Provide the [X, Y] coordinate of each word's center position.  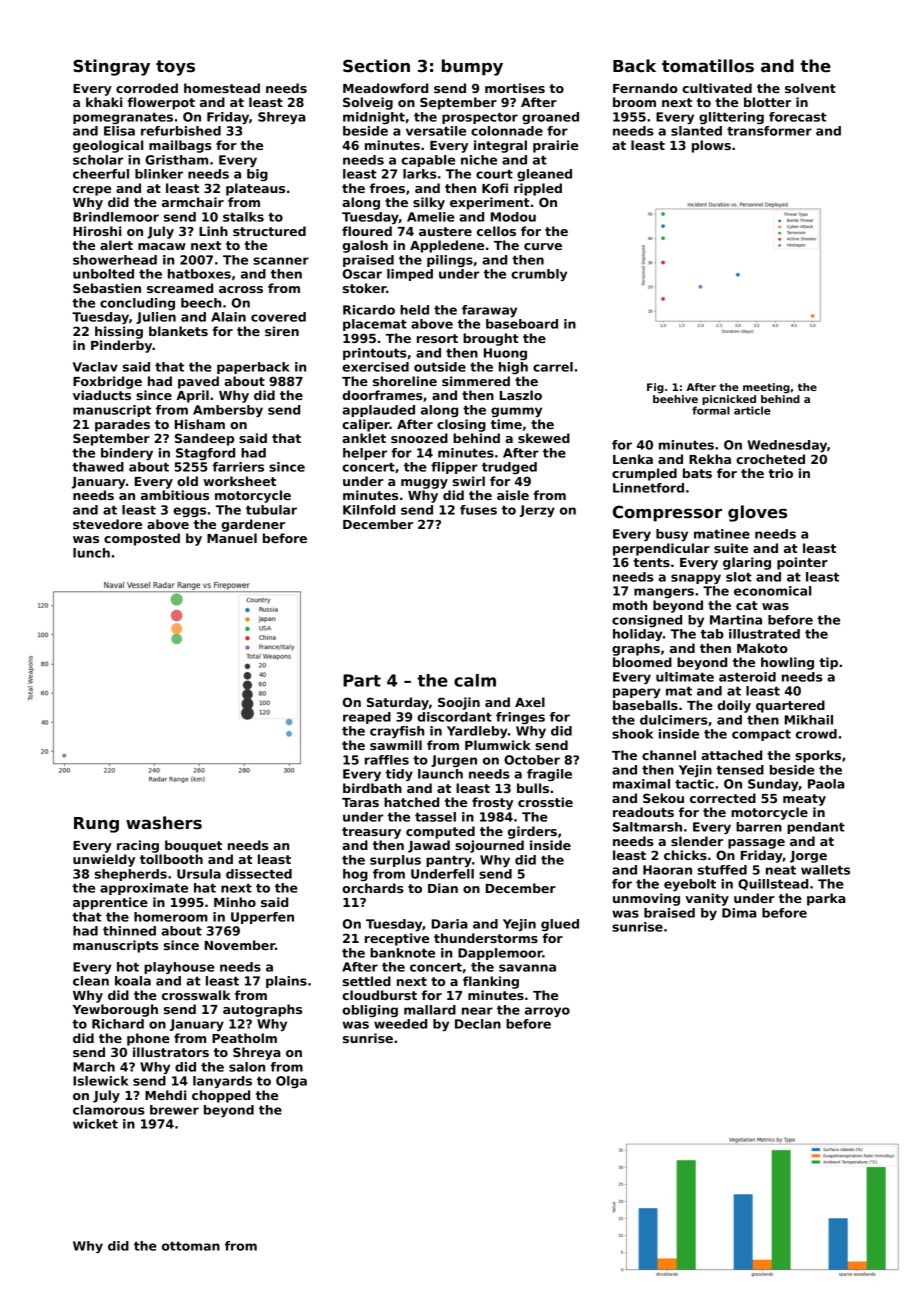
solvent [810, 88]
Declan [478, 1024]
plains [286, 982]
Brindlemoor [116, 217]
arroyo [547, 1012]
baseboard [522, 324]
